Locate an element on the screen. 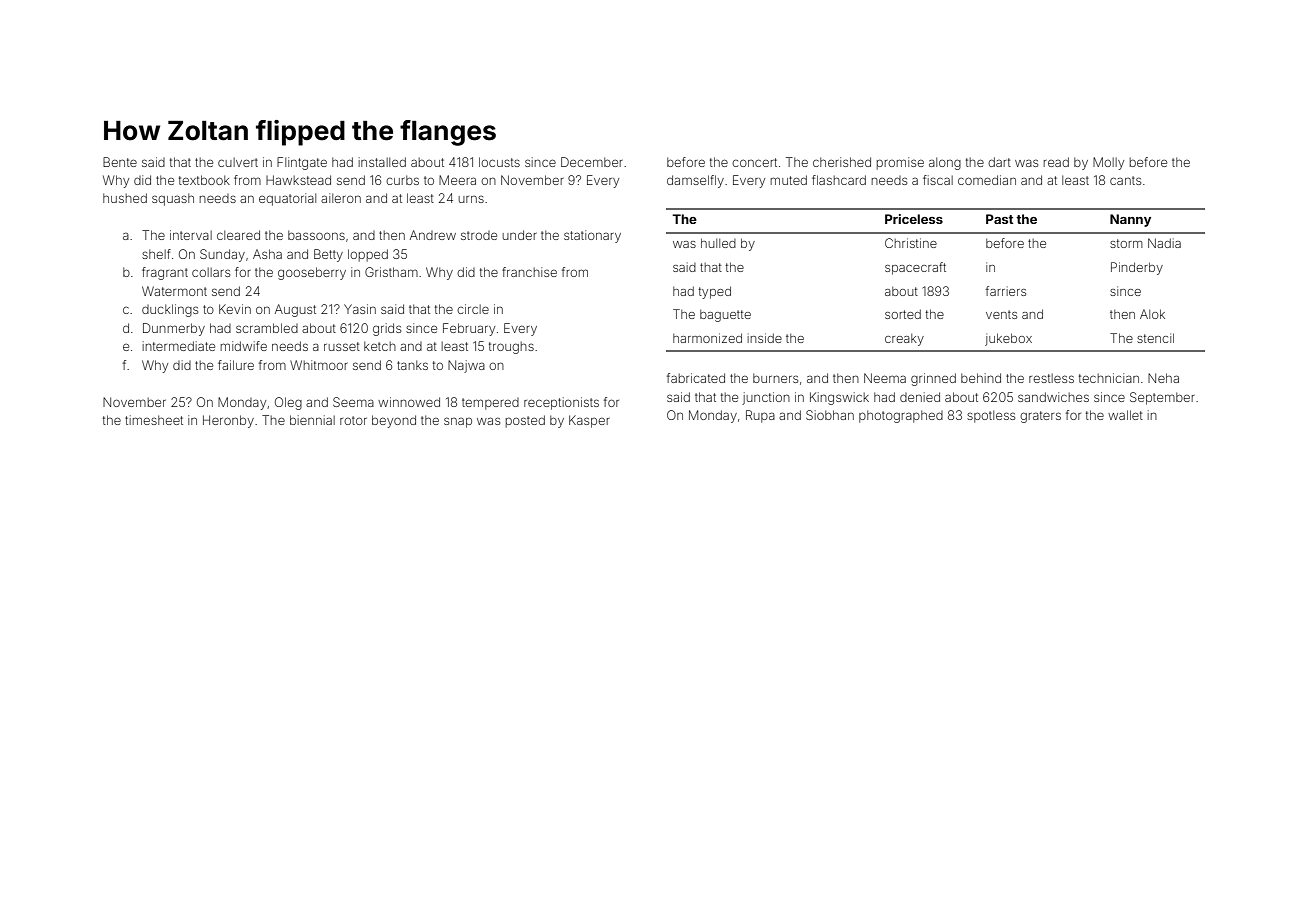  jukebox is located at coordinates (1008, 339).
